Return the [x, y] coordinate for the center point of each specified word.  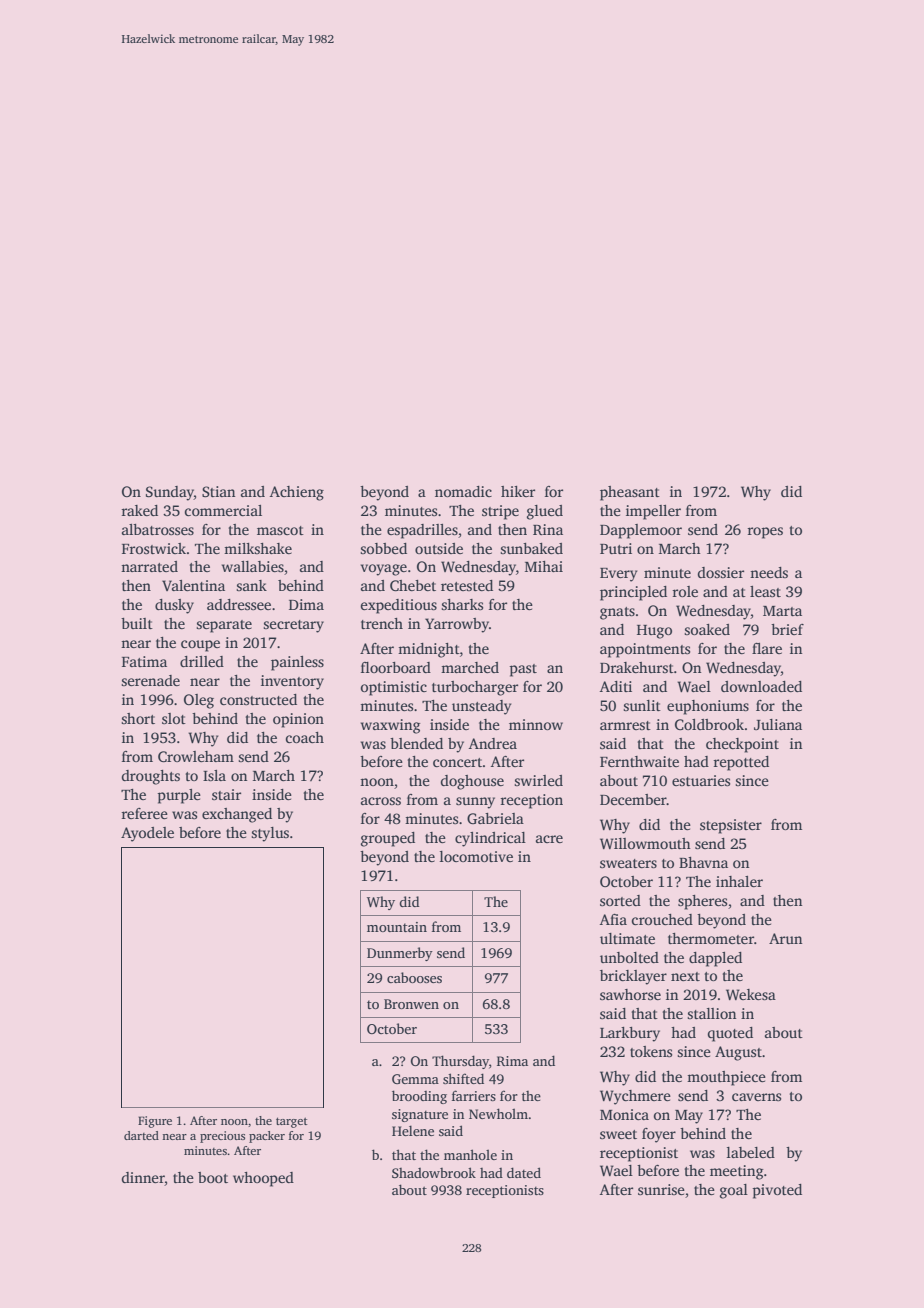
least [765, 591]
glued [545, 512]
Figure [155, 1122]
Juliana [778, 724]
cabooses [414, 977]
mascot [280, 530]
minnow [536, 724]
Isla [214, 775]
